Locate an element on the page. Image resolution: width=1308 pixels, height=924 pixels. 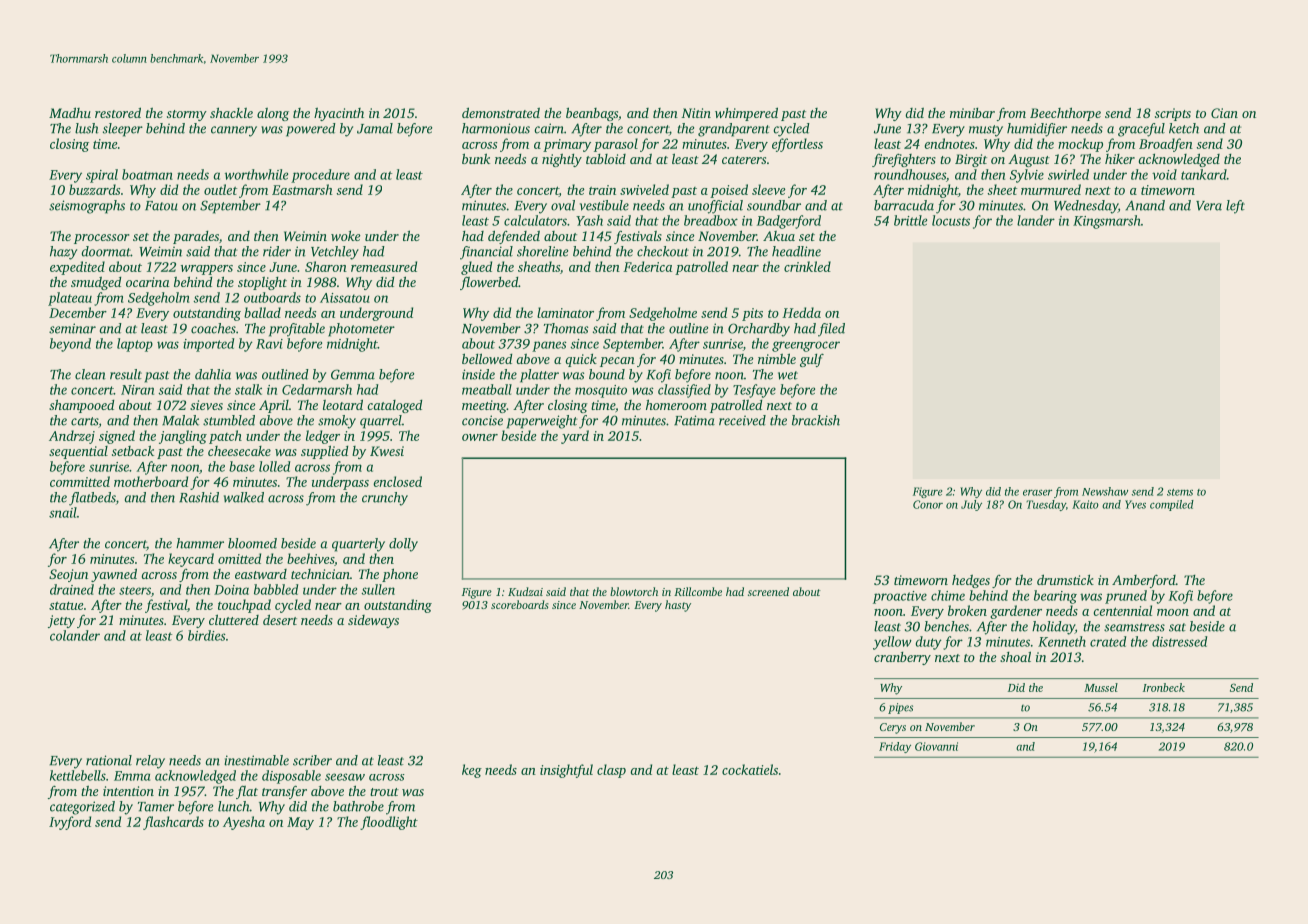
Amberford is located at coordinates (1144, 581).
